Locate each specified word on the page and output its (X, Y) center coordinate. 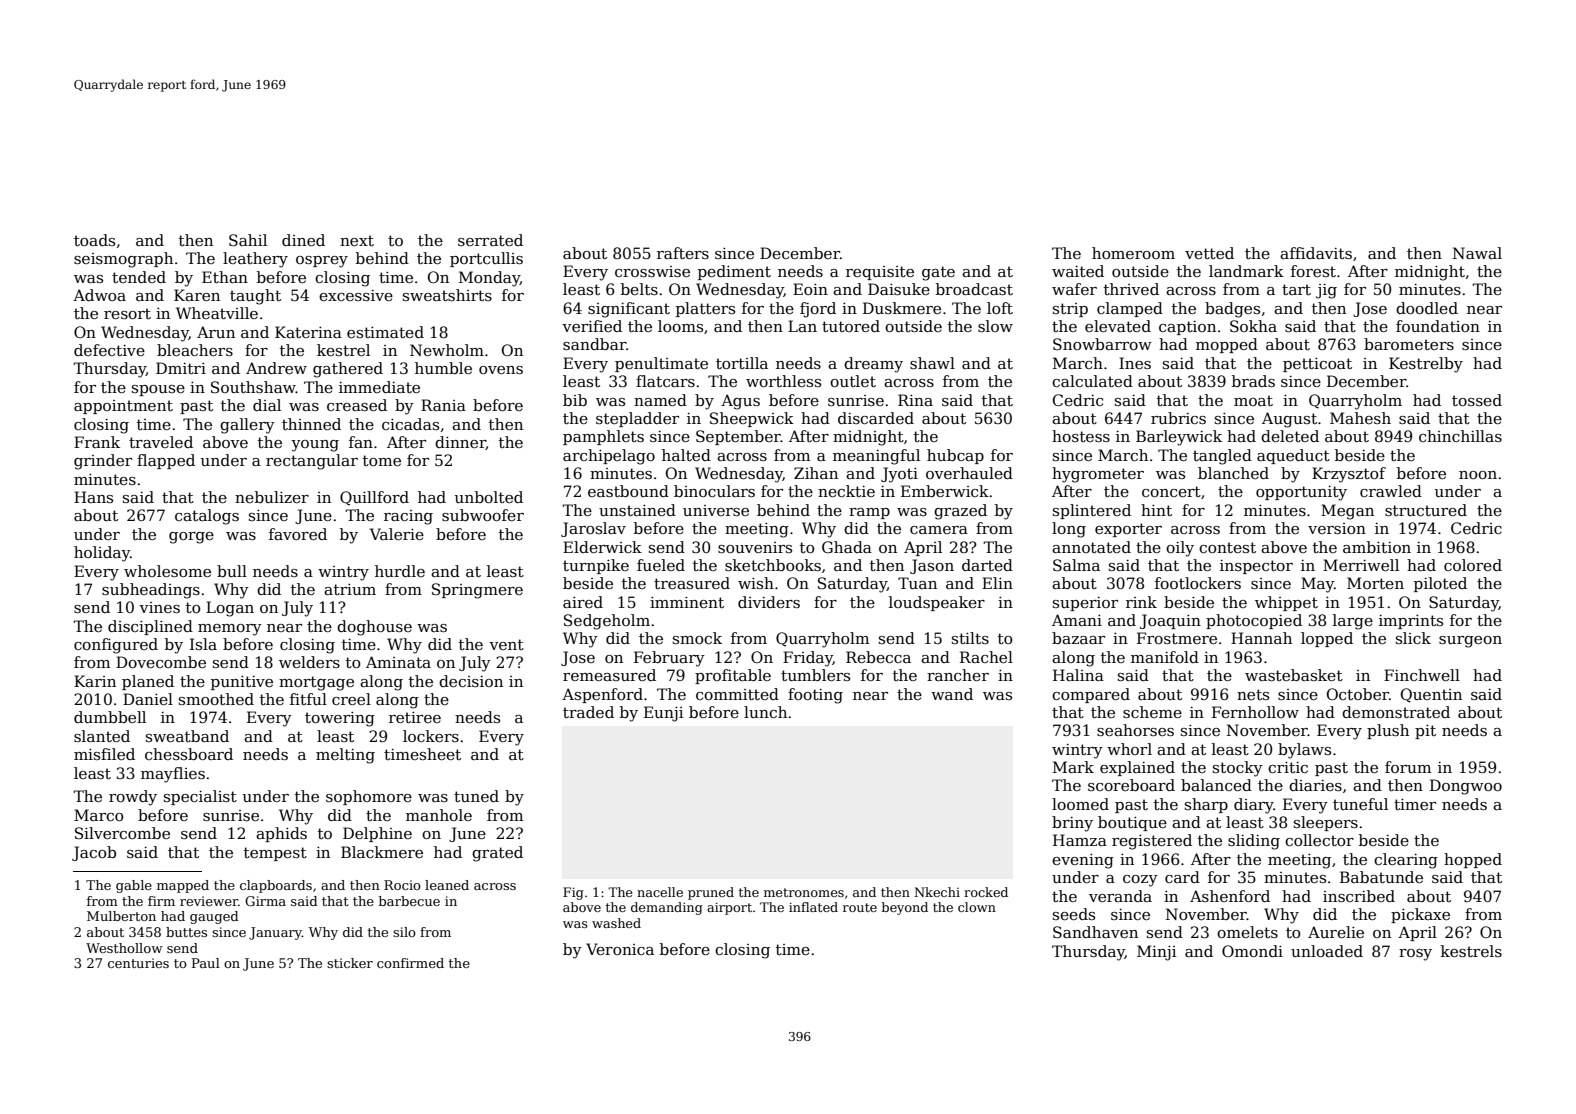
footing (815, 696)
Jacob (94, 853)
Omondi (1252, 951)
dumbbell (110, 717)
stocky (1238, 769)
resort (127, 313)
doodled (1427, 308)
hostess (1081, 436)
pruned (711, 893)
